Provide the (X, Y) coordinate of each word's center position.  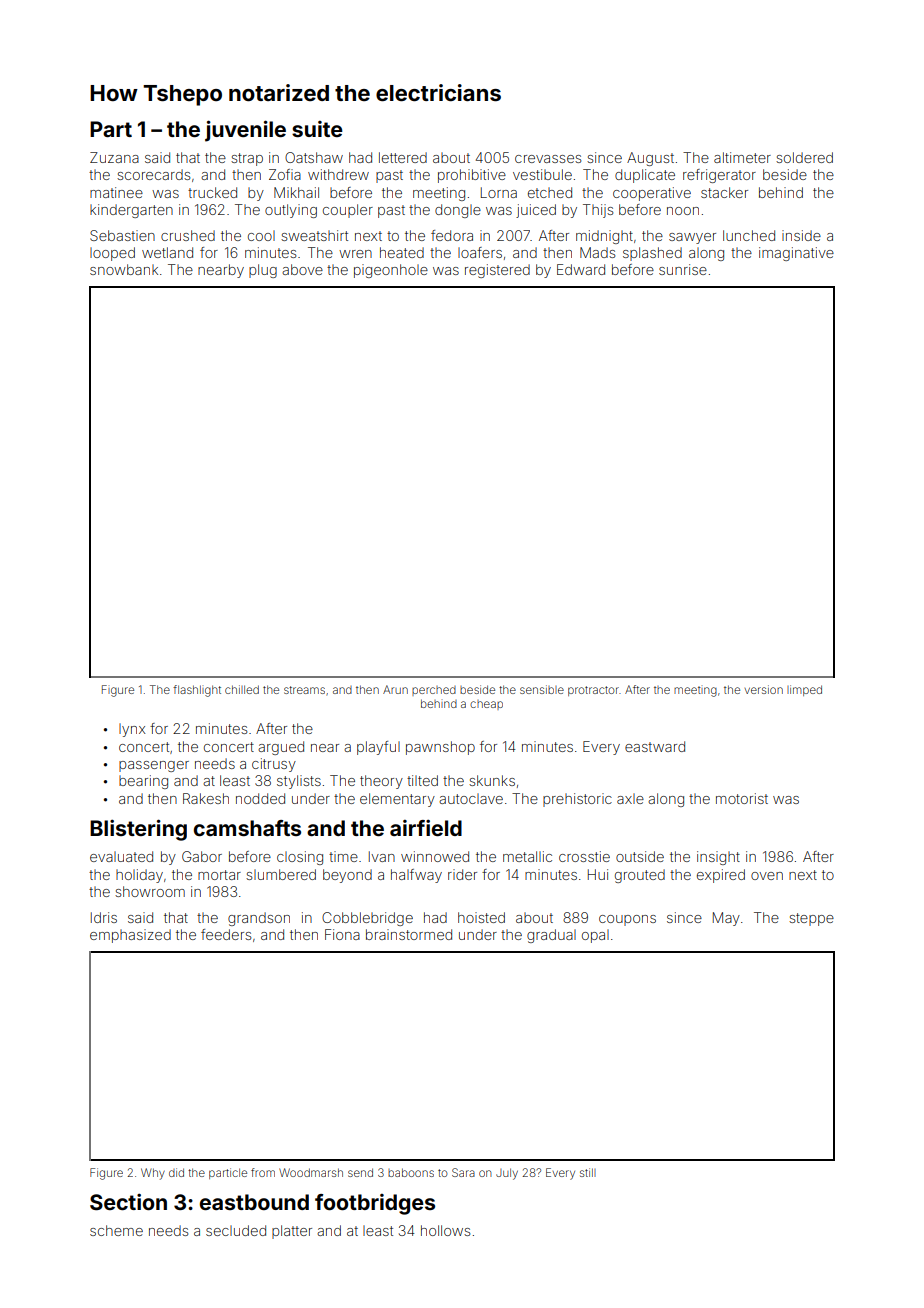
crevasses (548, 159)
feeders (226, 934)
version (764, 689)
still (588, 1172)
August (650, 159)
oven (767, 876)
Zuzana (114, 157)
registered (497, 271)
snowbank (124, 269)
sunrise (683, 269)
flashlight (197, 691)
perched (434, 691)
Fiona (342, 934)
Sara (463, 1172)
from (263, 1172)
